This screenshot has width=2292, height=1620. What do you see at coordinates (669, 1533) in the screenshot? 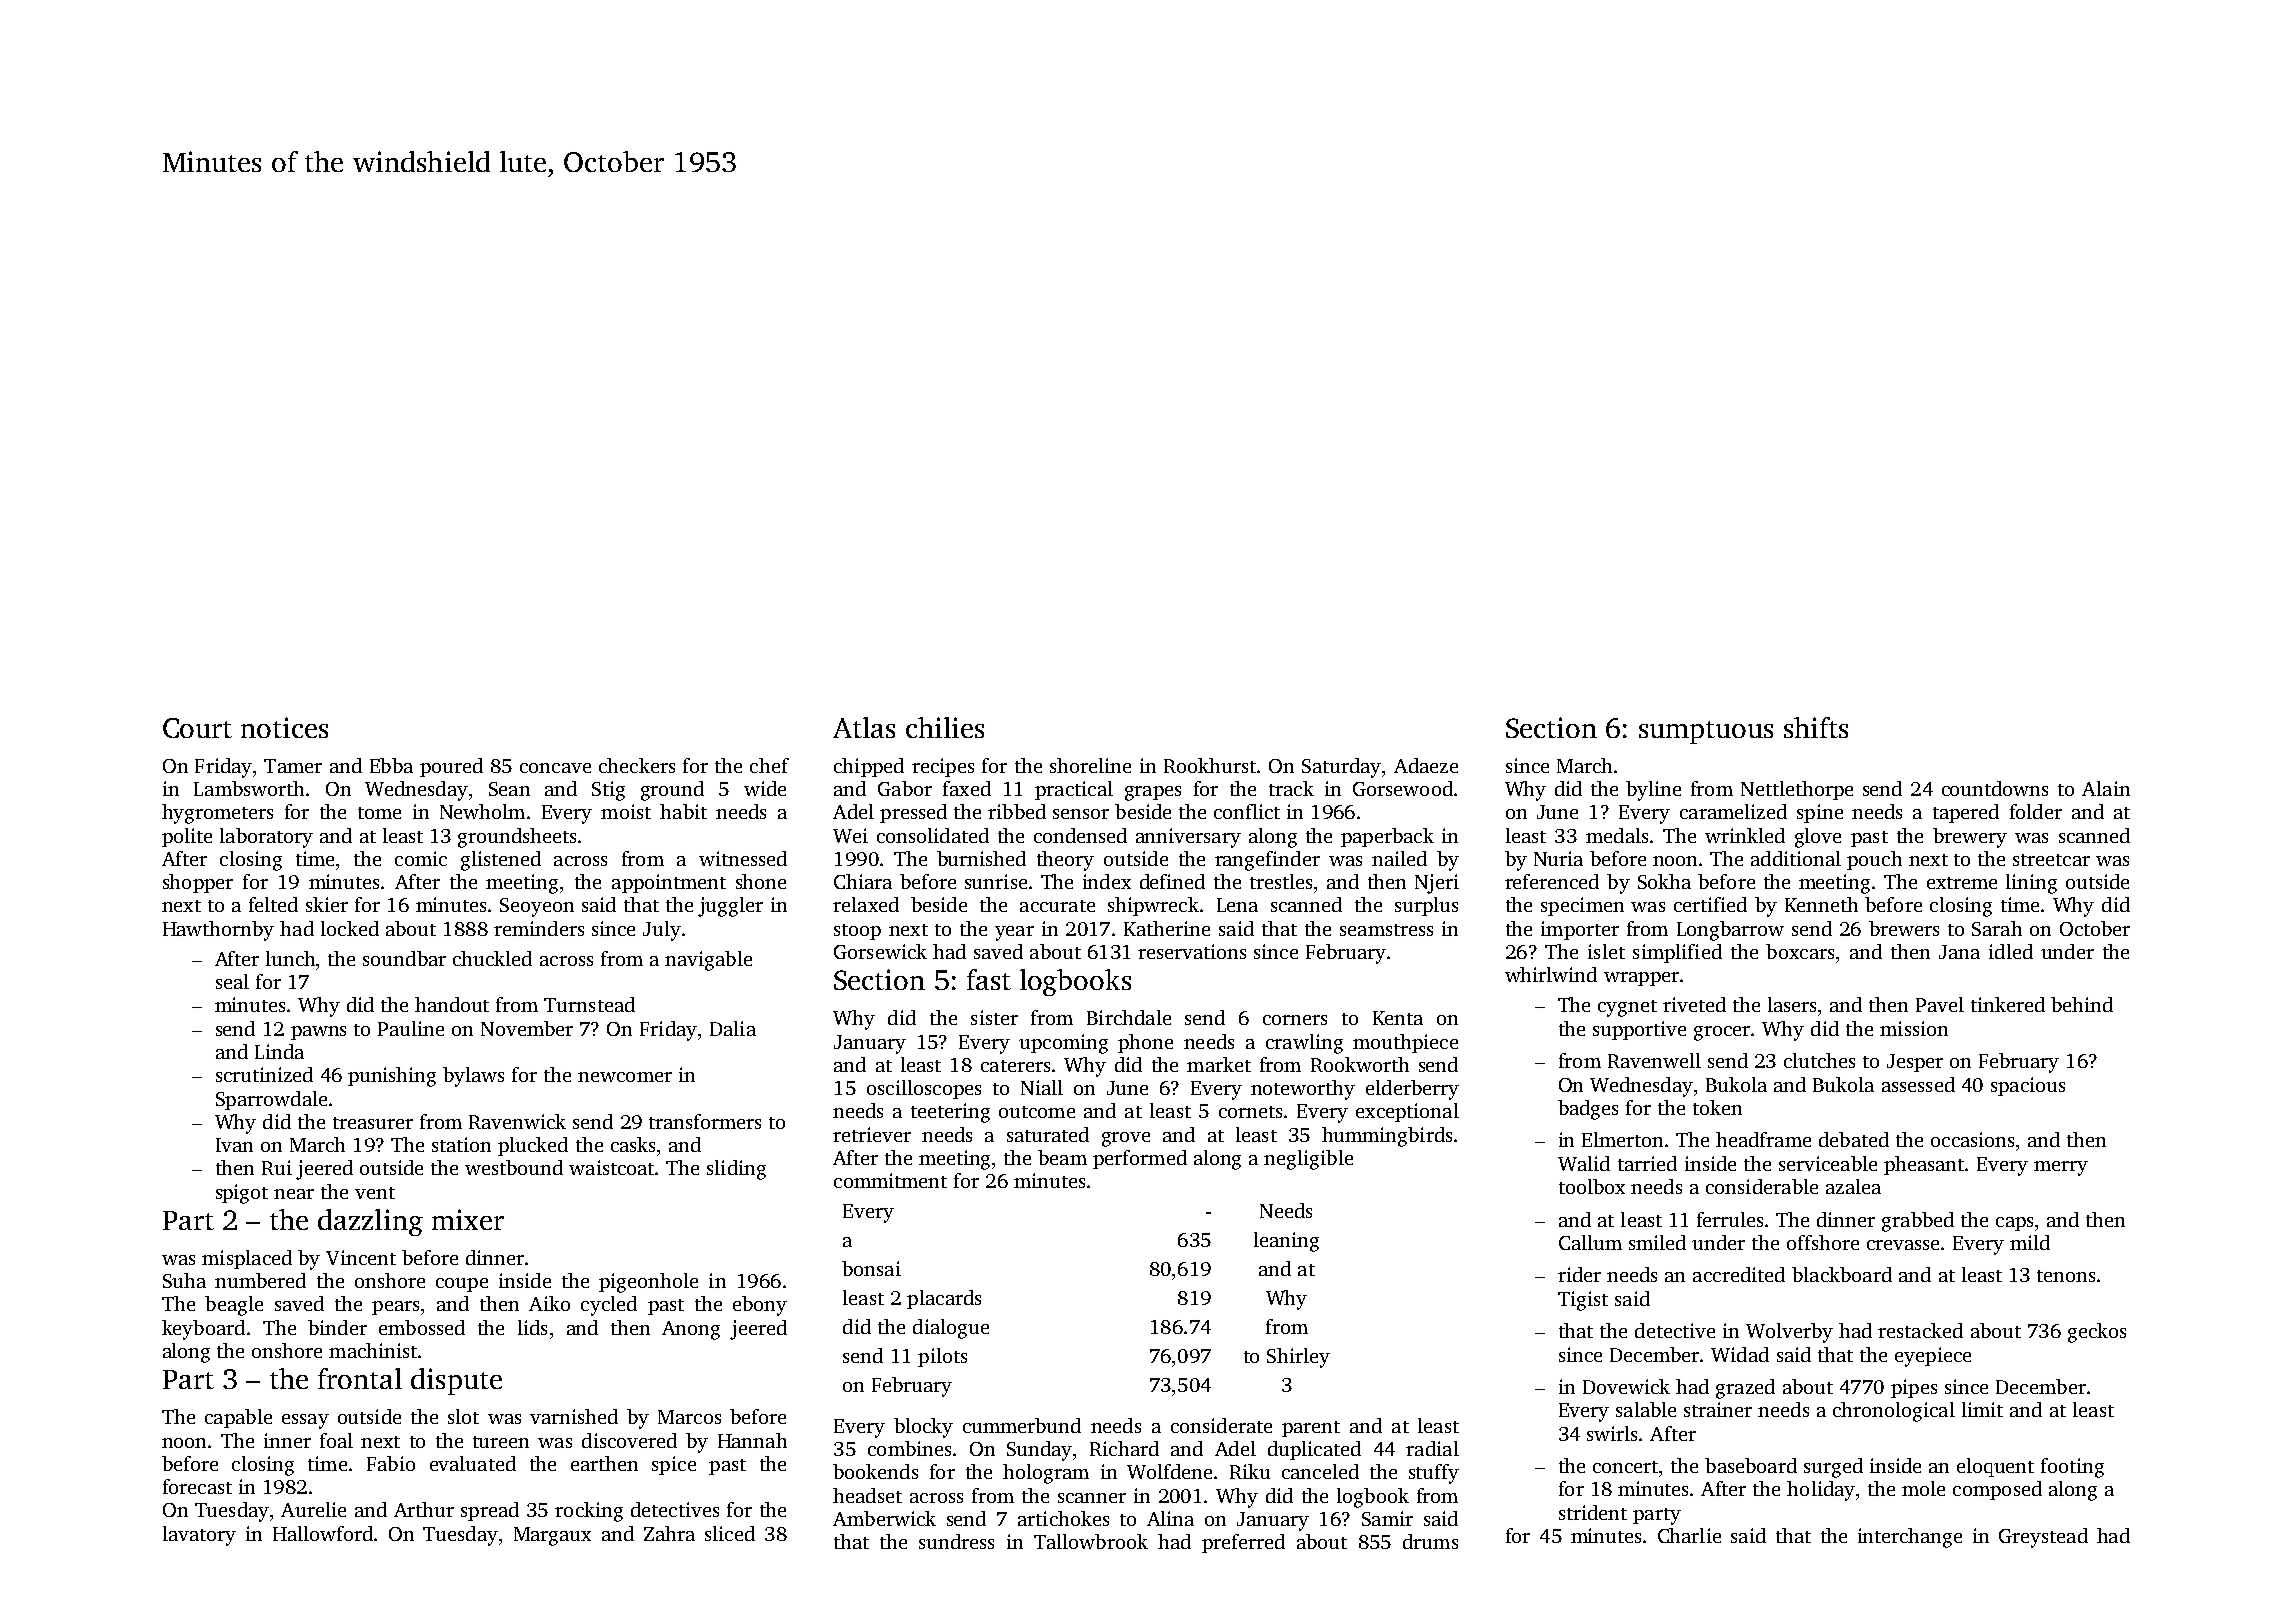
I see `Zahra` at bounding box center [669, 1533].
